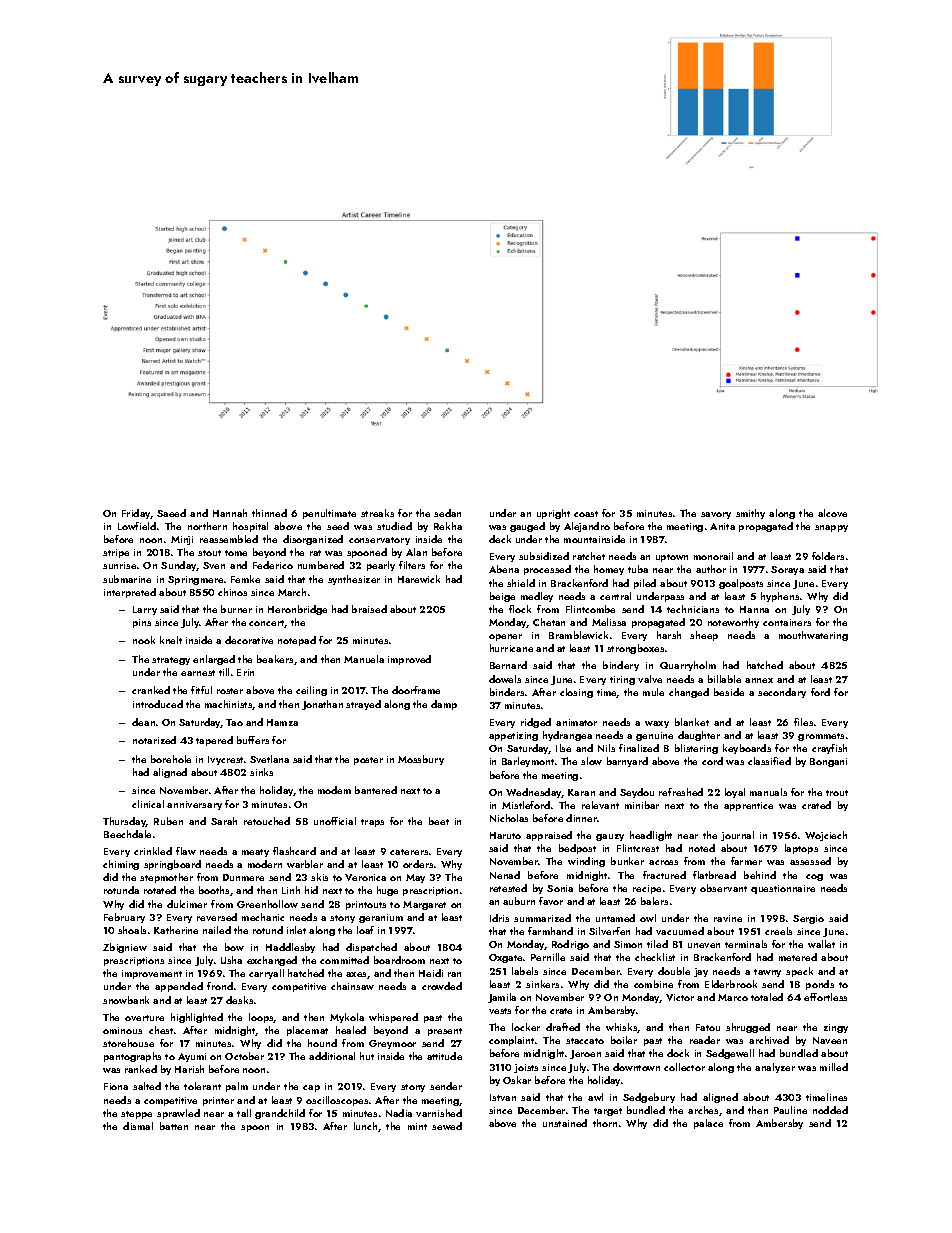  I want to click on smithy, so click(750, 514).
